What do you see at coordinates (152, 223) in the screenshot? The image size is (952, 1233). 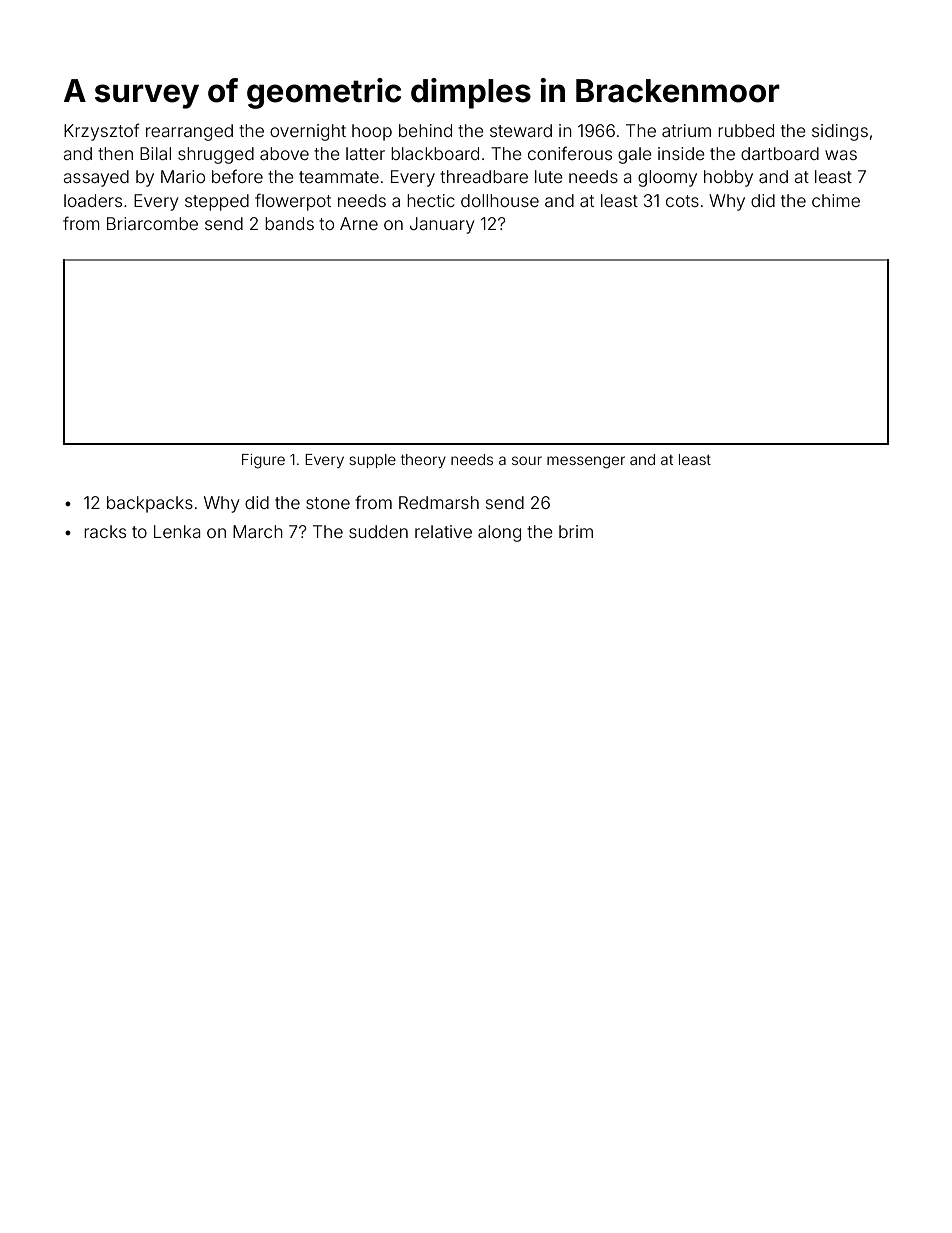 I see `Briarcombe` at bounding box center [152, 223].
